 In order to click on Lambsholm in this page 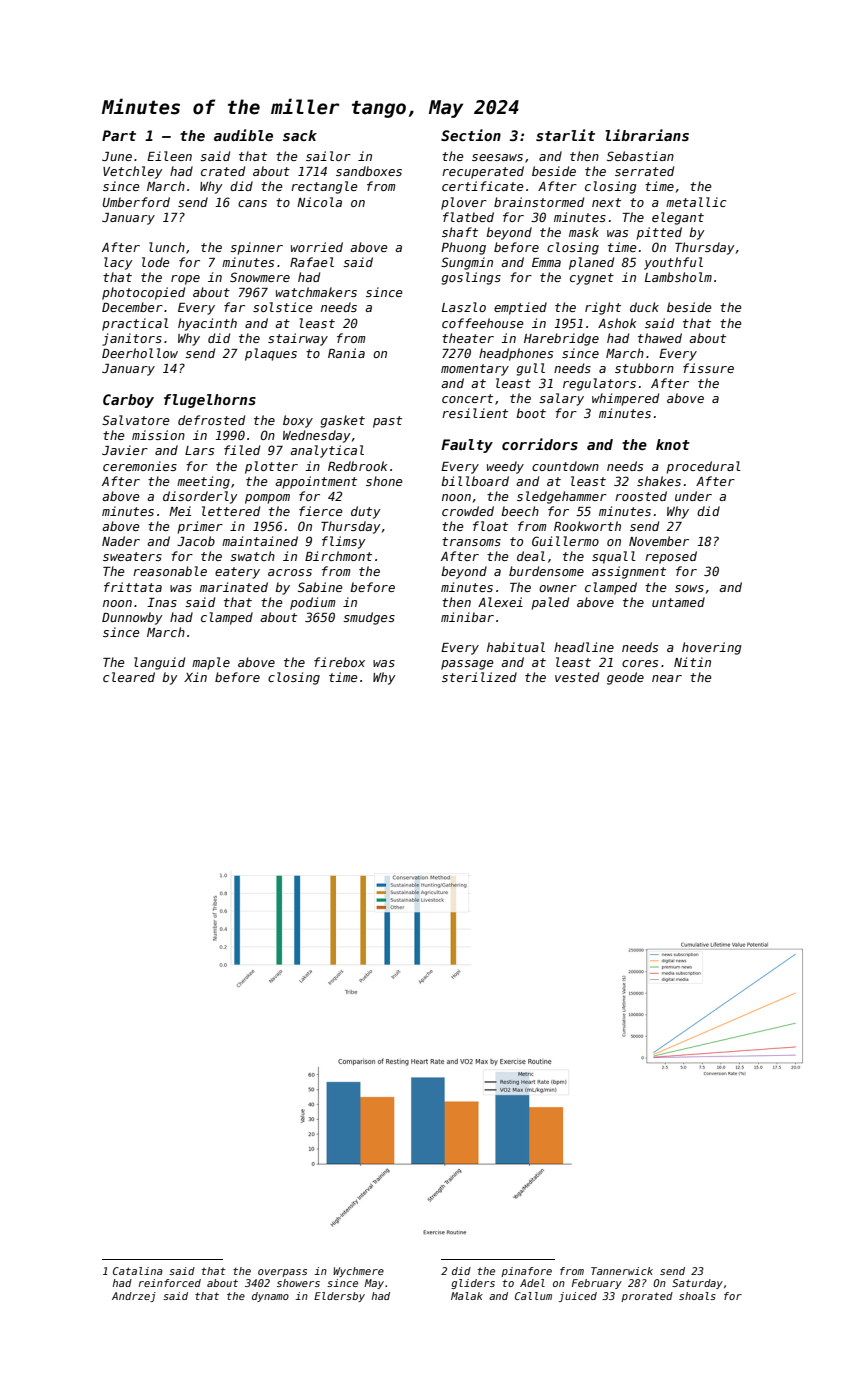, I will do `click(678, 277)`.
